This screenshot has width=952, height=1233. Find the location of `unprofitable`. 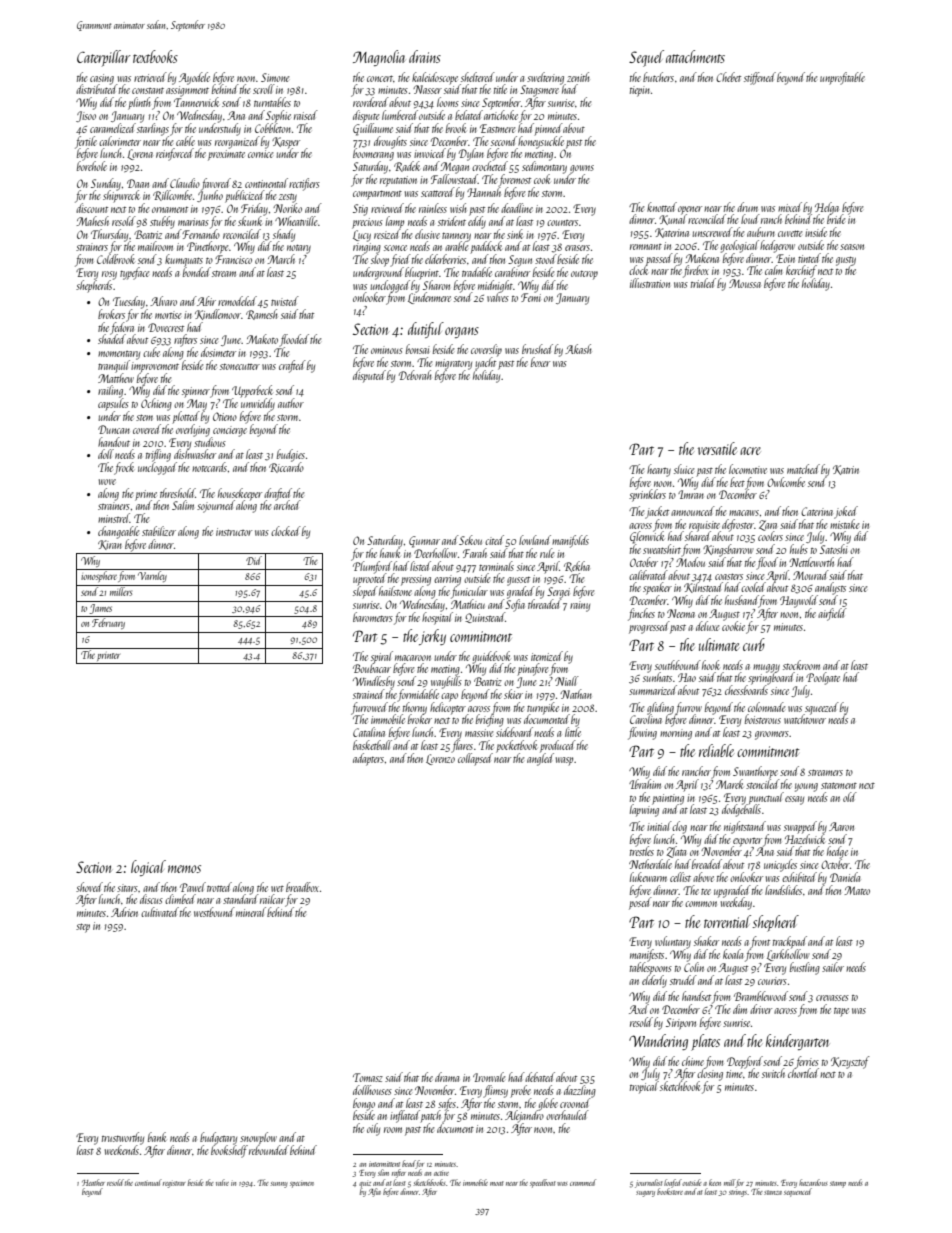

unprofitable is located at coordinates (842, 78).
